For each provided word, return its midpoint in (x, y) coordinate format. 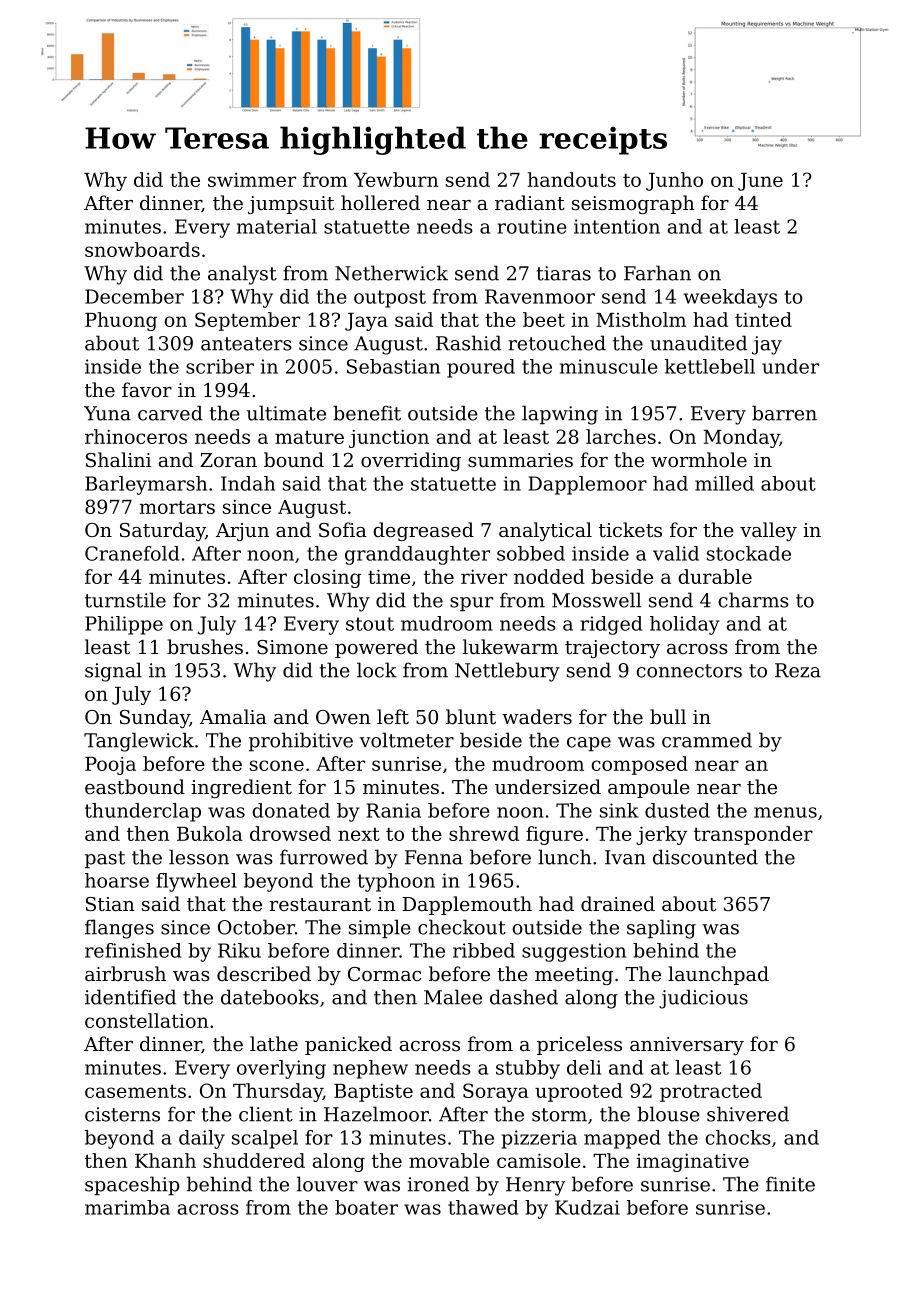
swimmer (252, 180)
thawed (483, 1207)
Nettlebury (507, 672)
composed (639, 765)
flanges (119, 929)
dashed (524, 997)
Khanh (165, 1160)
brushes (205, 646)
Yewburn (396, 179)
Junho (674, 181)
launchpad (718, 975)
